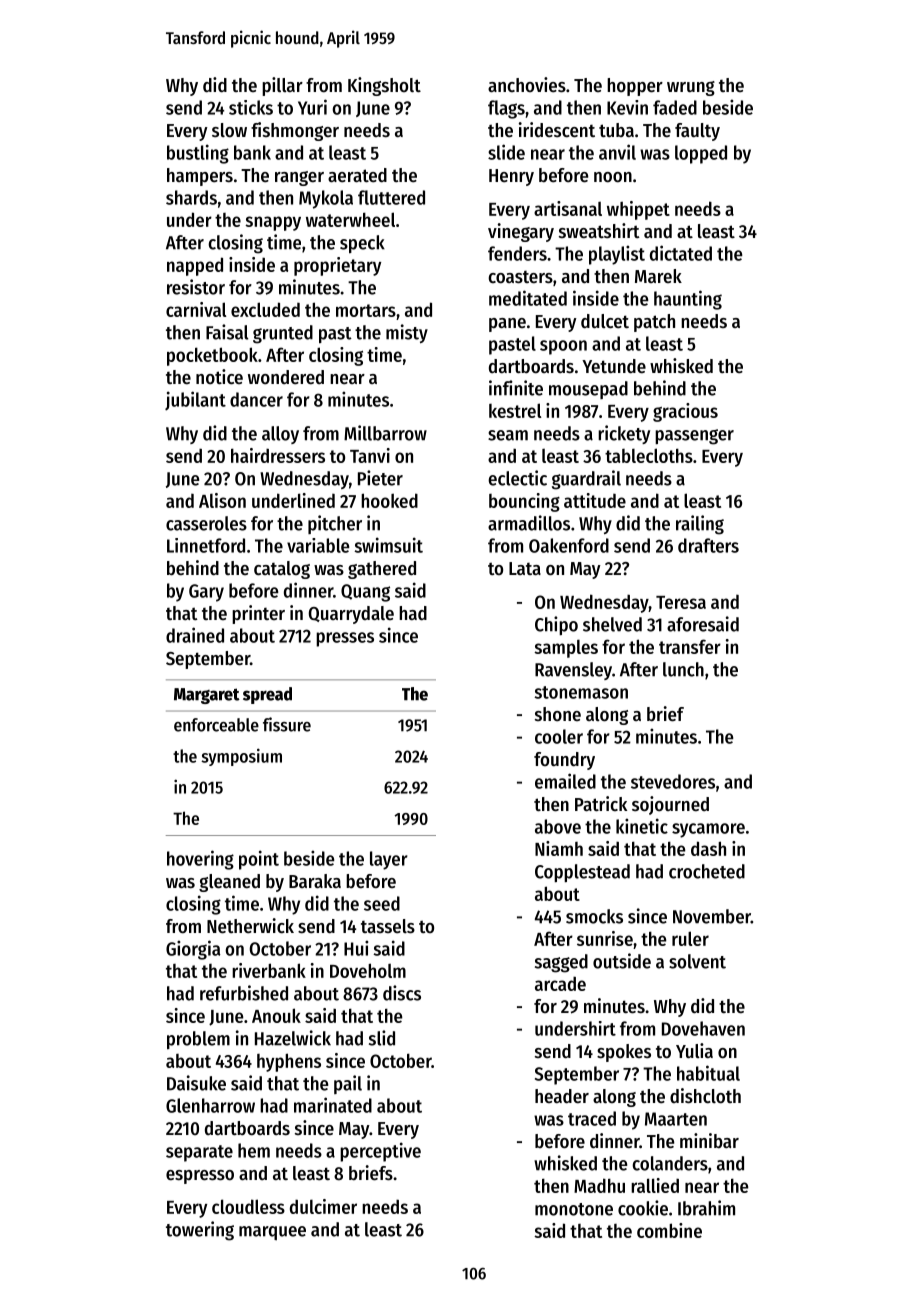  I want to click on haunting, so click(688, 300).
